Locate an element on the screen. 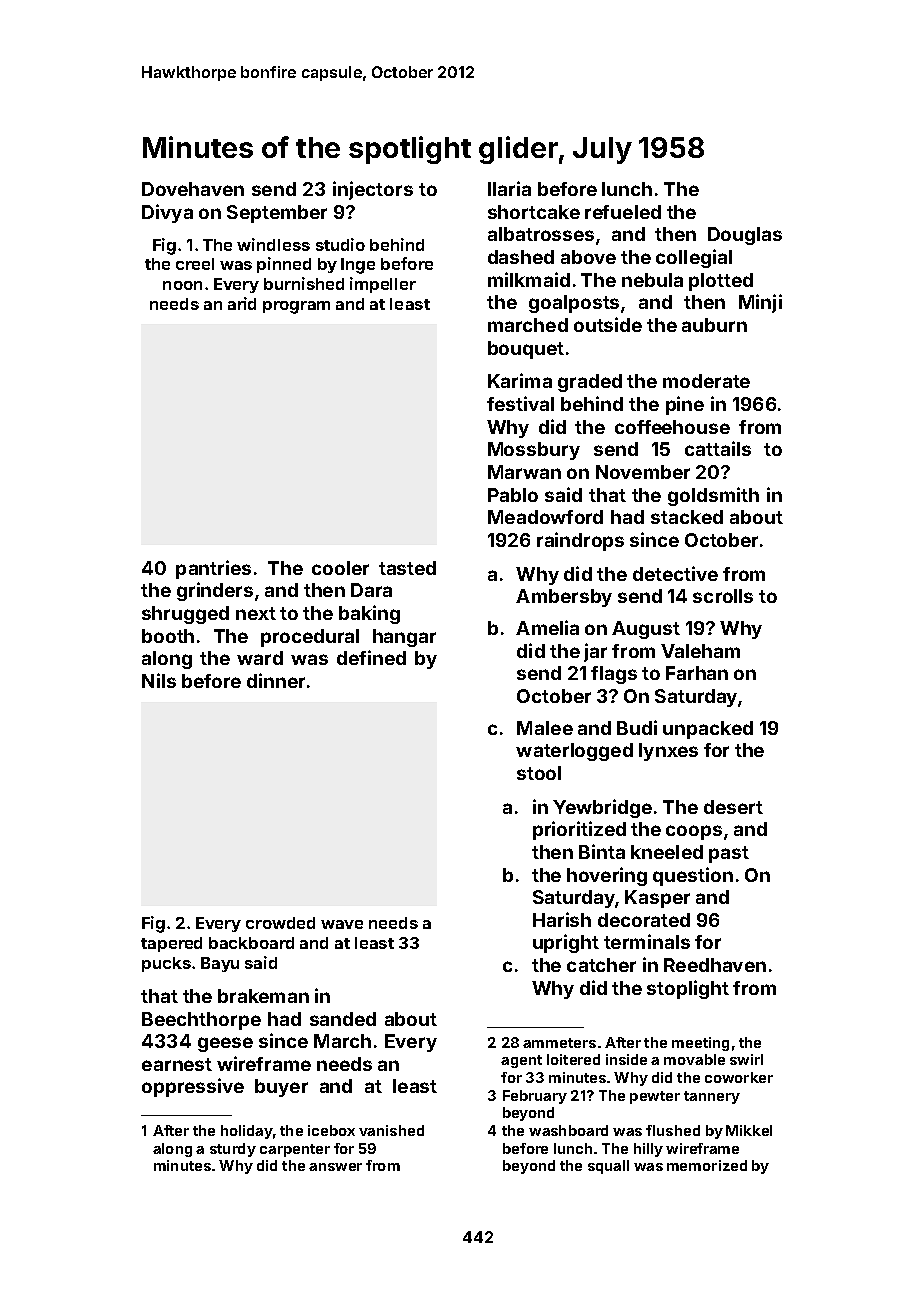  Karima is located at coordinates (520, 380).
